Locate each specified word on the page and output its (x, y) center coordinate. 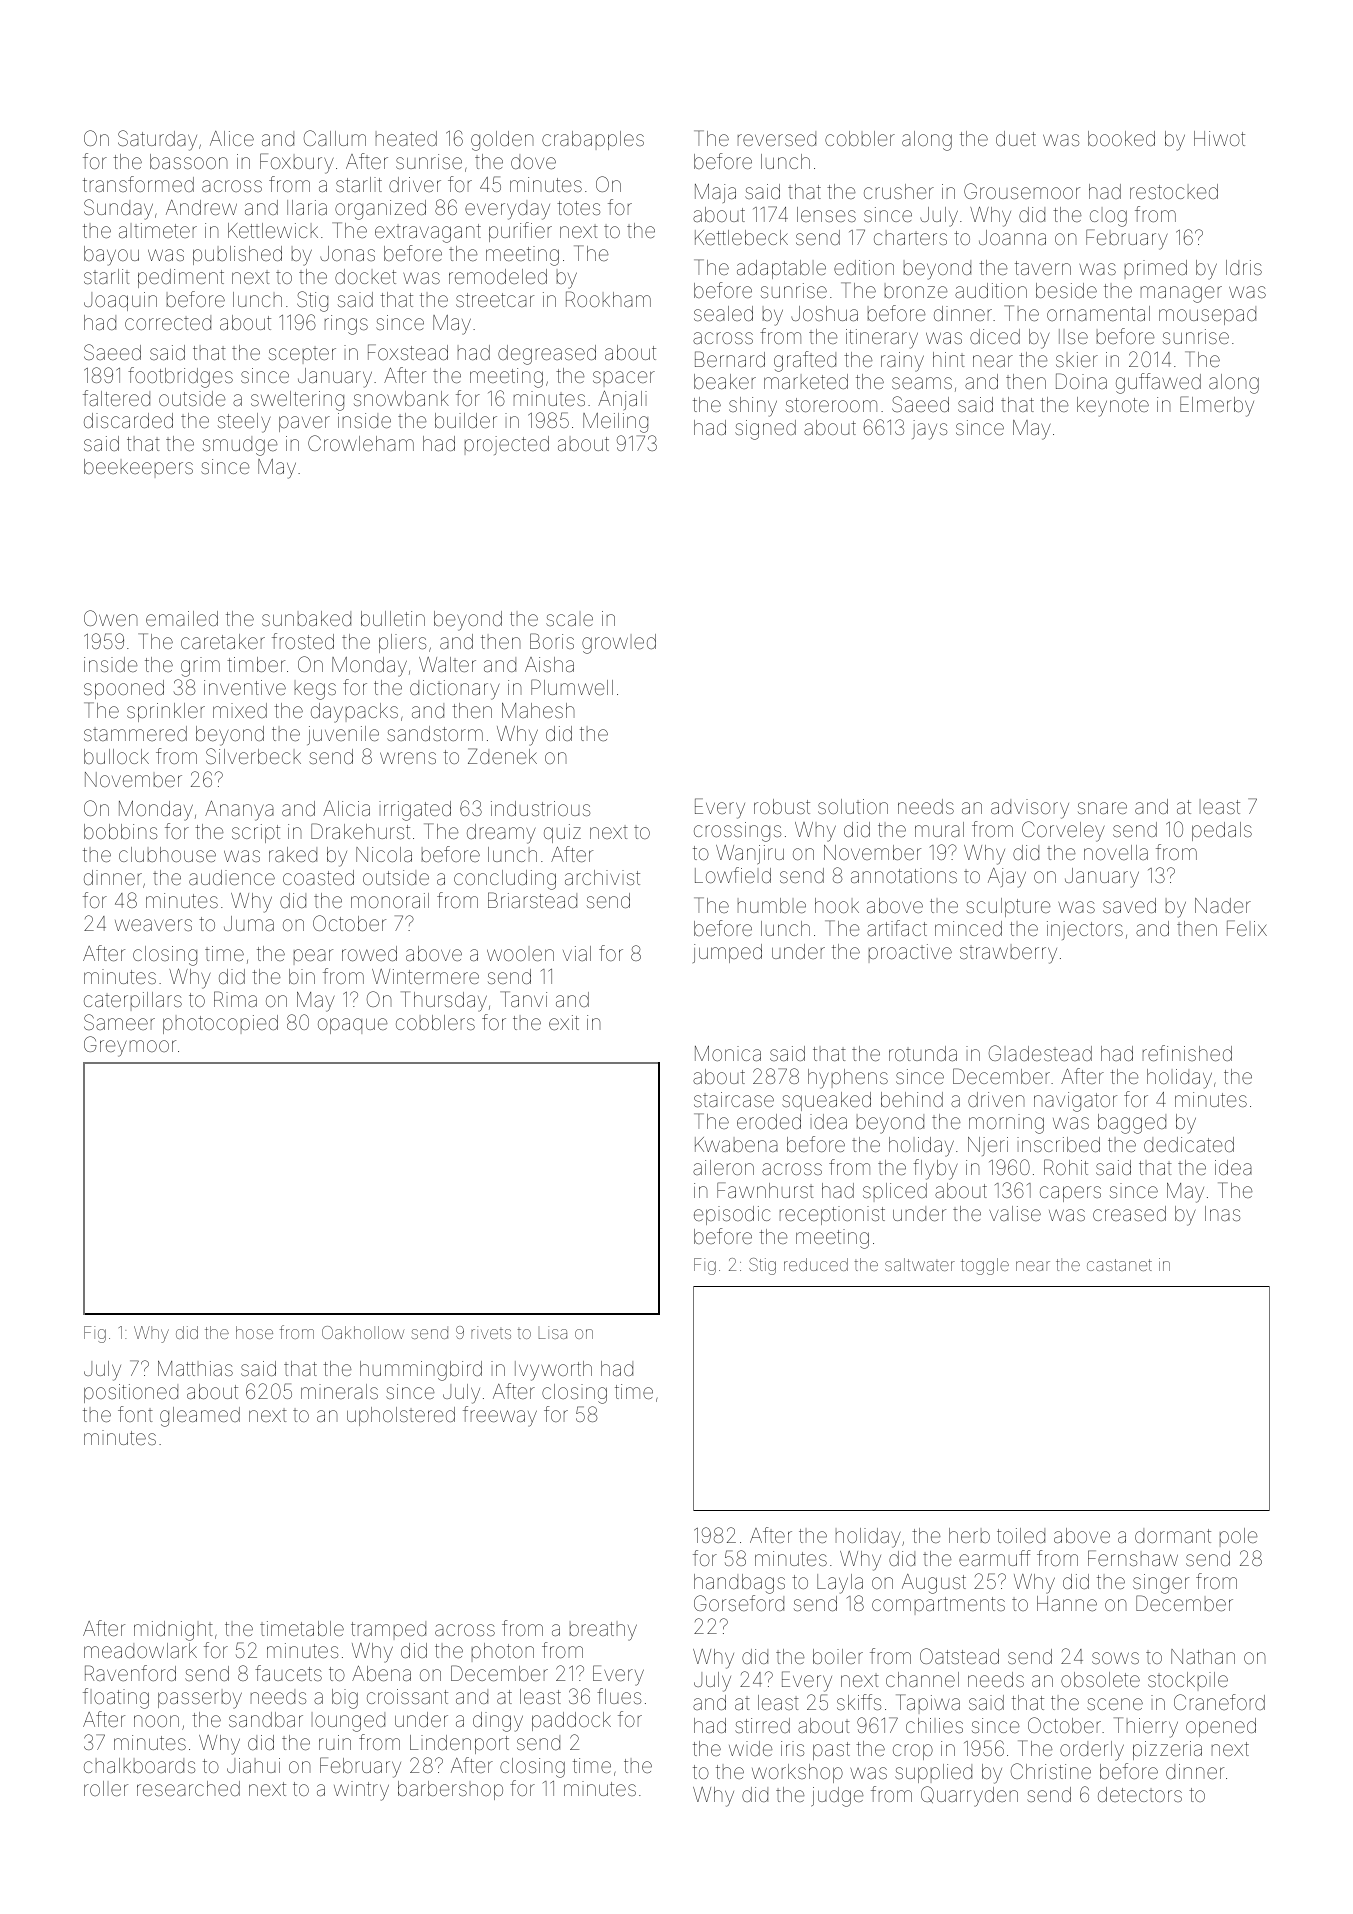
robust (782, 806)
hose (254, 1332)
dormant (1173, 1535)
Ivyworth (553, 1371)
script (256, 833)
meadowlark (140, 1650)
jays (929, 430)
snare (1102, 808)
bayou (111, 256)
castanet (1119, 1265)
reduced (816, 1264)
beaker (725, 381)
